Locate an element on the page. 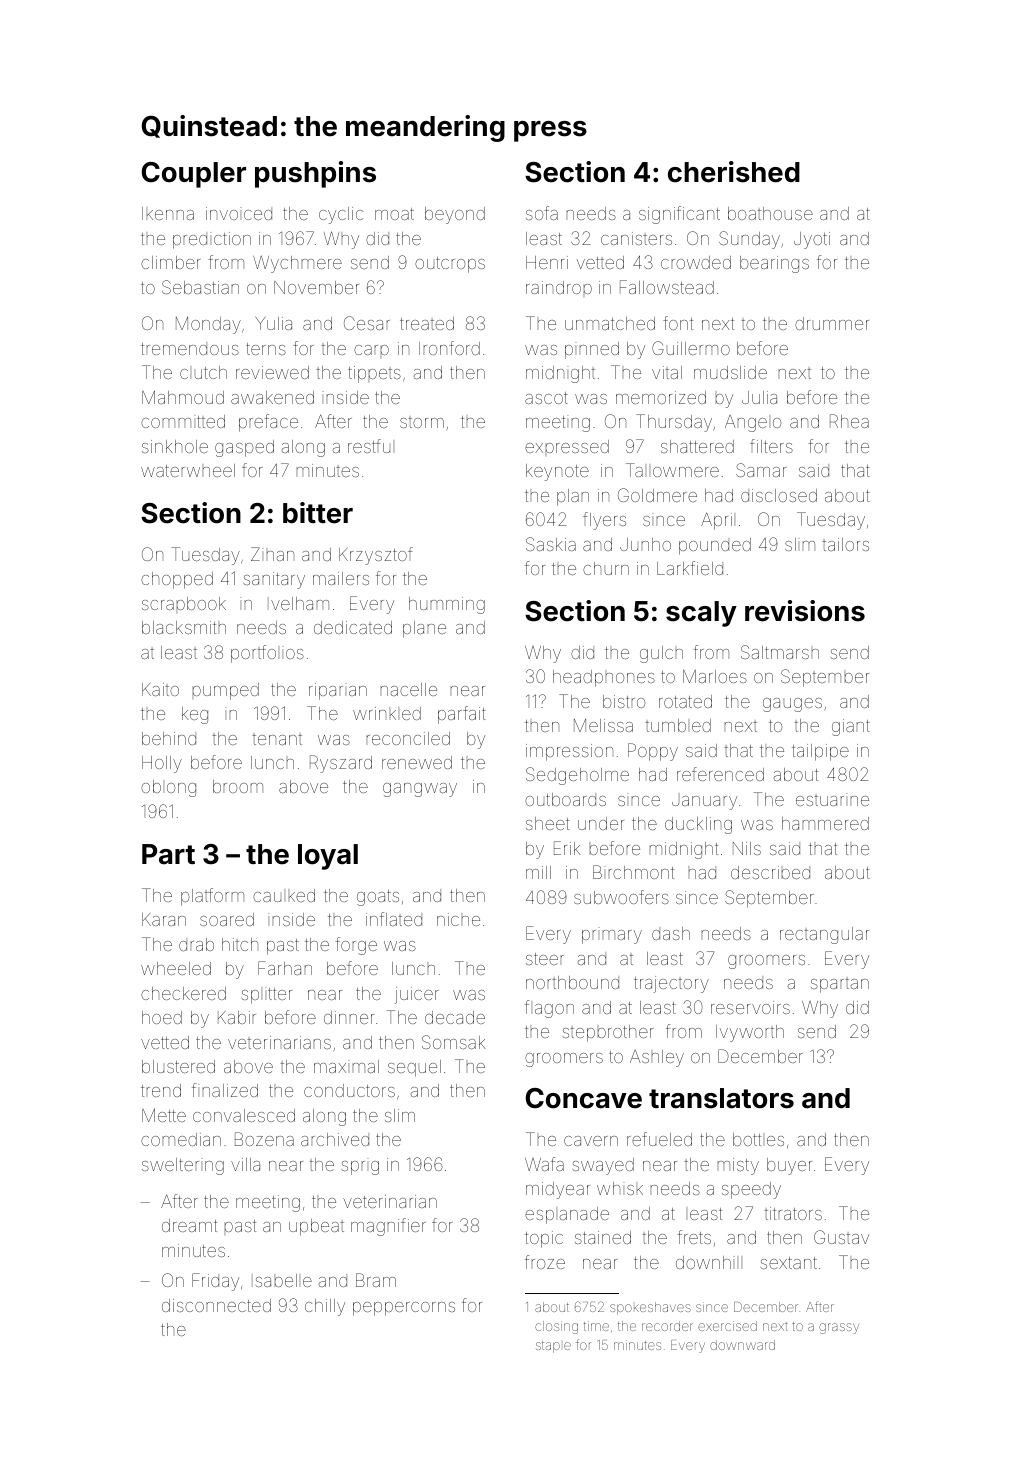  rectangular is located at coordinates (824, 935).
